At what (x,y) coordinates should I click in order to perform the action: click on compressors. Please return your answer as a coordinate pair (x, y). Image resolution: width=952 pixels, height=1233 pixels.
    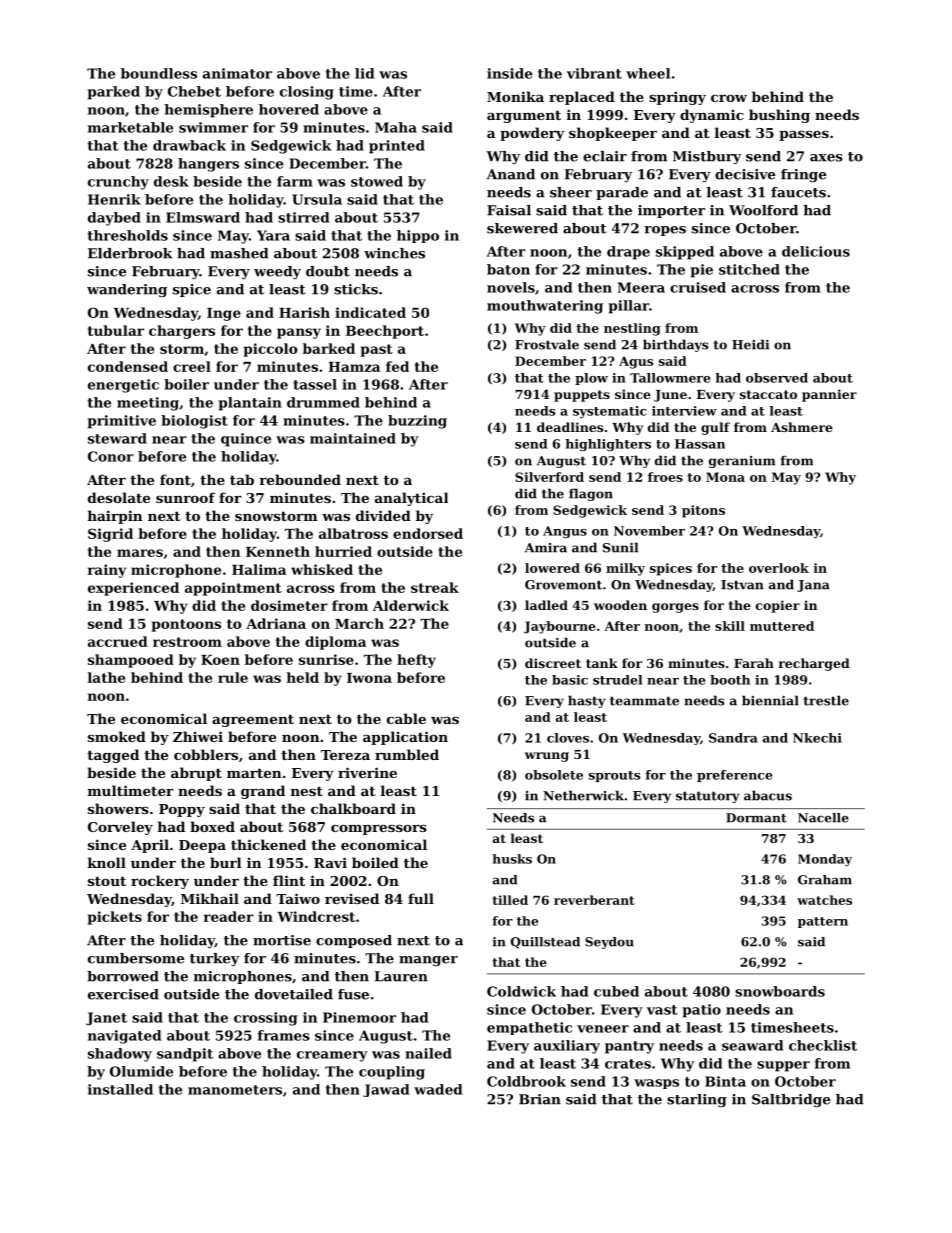
    Looking at the image, I should click on (379, 830).
